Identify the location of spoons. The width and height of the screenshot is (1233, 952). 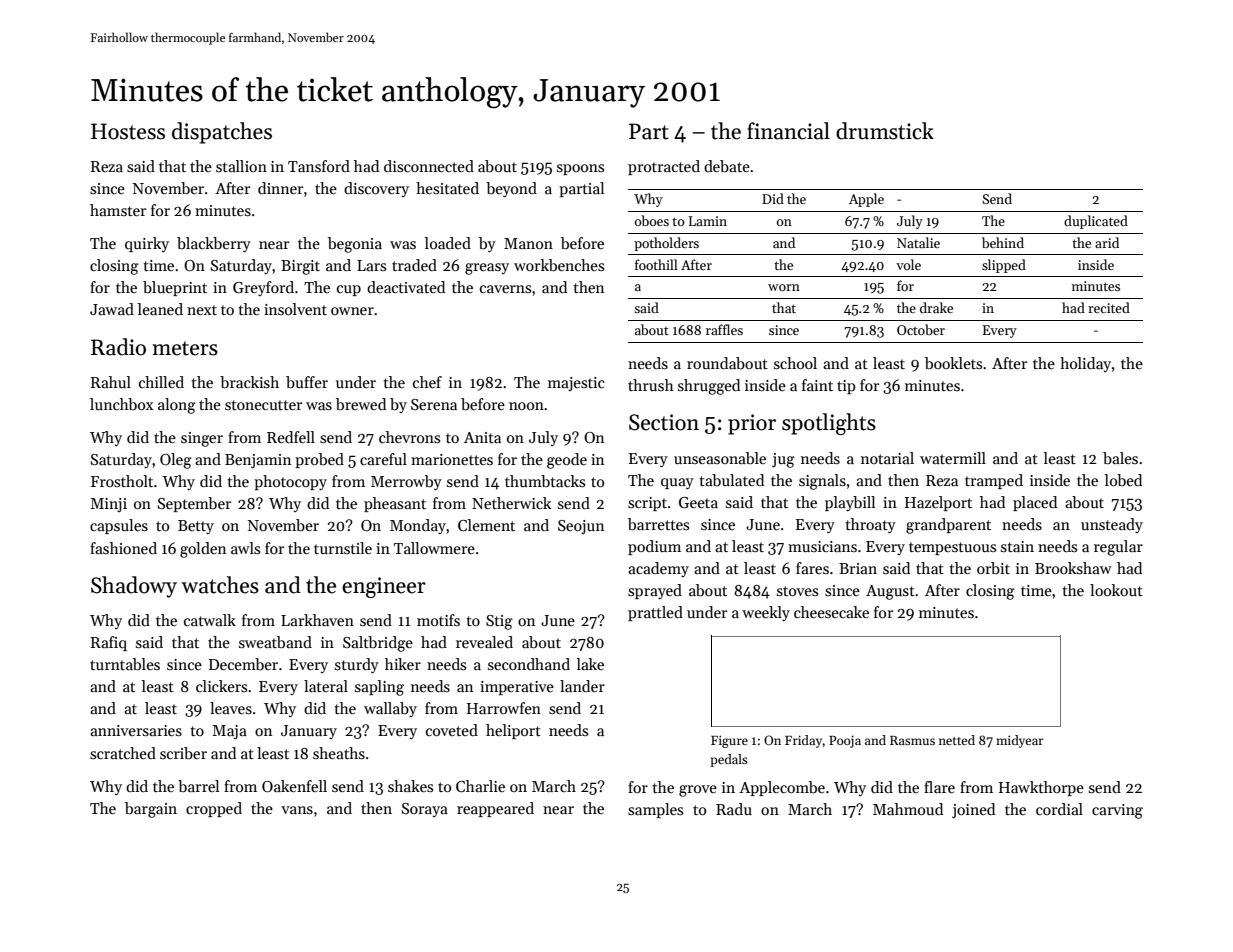
(580, 169).
